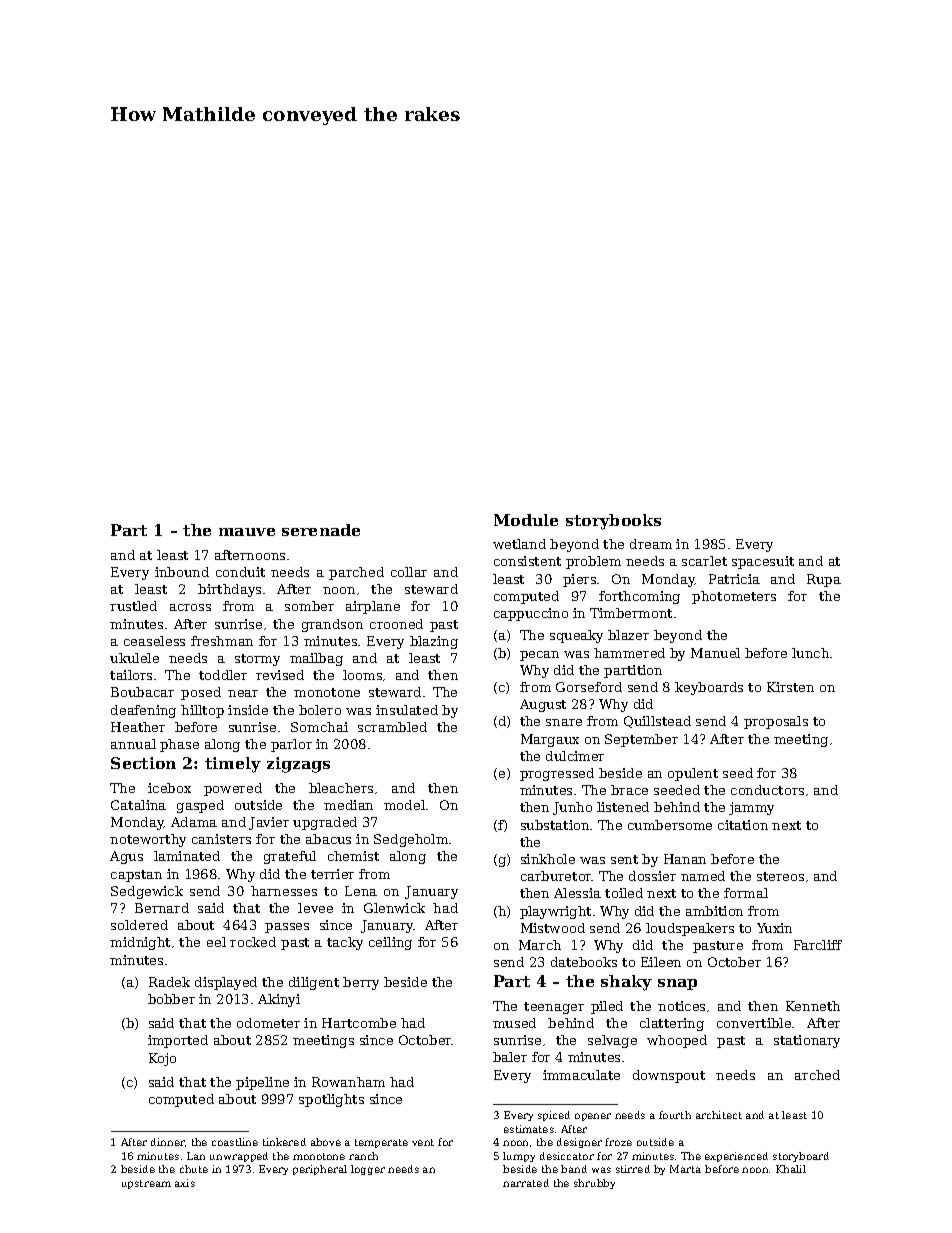 The width and height of the document is (952, 1233). Describe the element at coordinates (556, 876) in the document. I see `carburetor` at that location.
